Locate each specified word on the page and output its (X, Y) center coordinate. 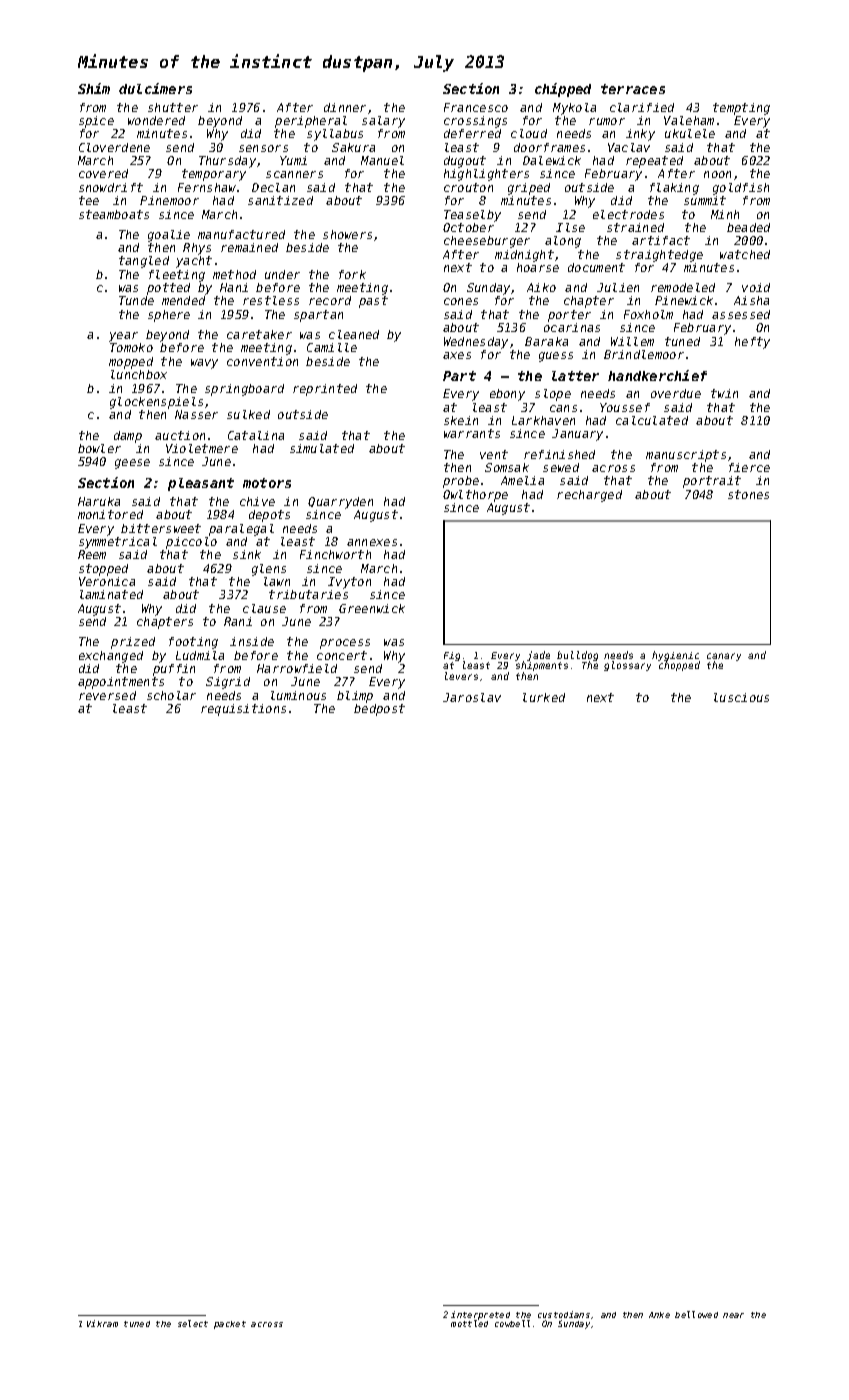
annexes (372, 542)
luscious (741, 697)
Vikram (102, 1323)
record (330, 300)
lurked (544, 697)
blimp (355, 697)
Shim (94, 88)
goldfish (741, 189)
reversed (107, 695)
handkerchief (657, 375)
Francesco (476, 107)
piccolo (191, 543)
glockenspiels (156, 403)
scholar (171, 695)
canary (724, 657)
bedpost (379, 710)
